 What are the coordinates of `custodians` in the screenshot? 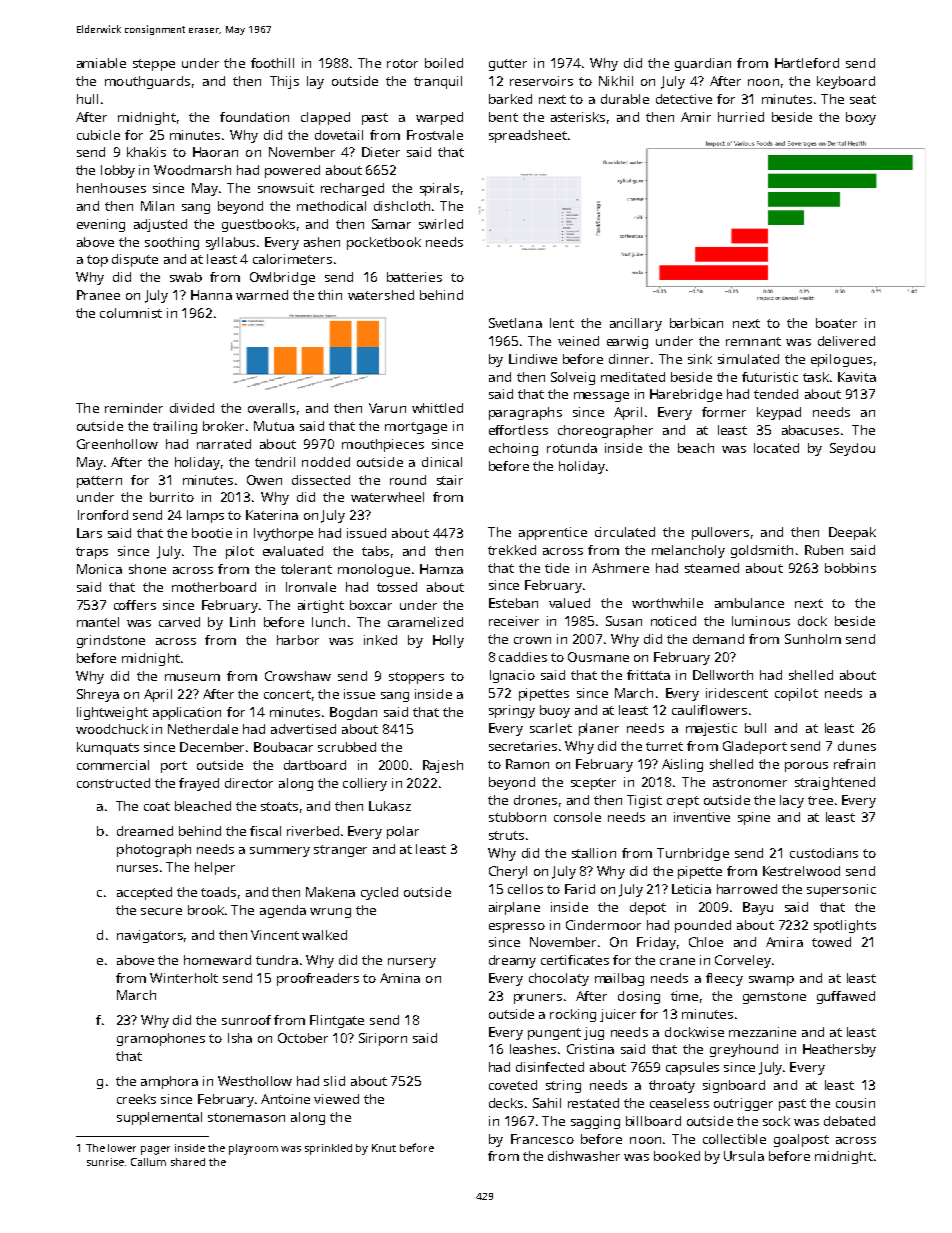 It's located at (824, 853).
